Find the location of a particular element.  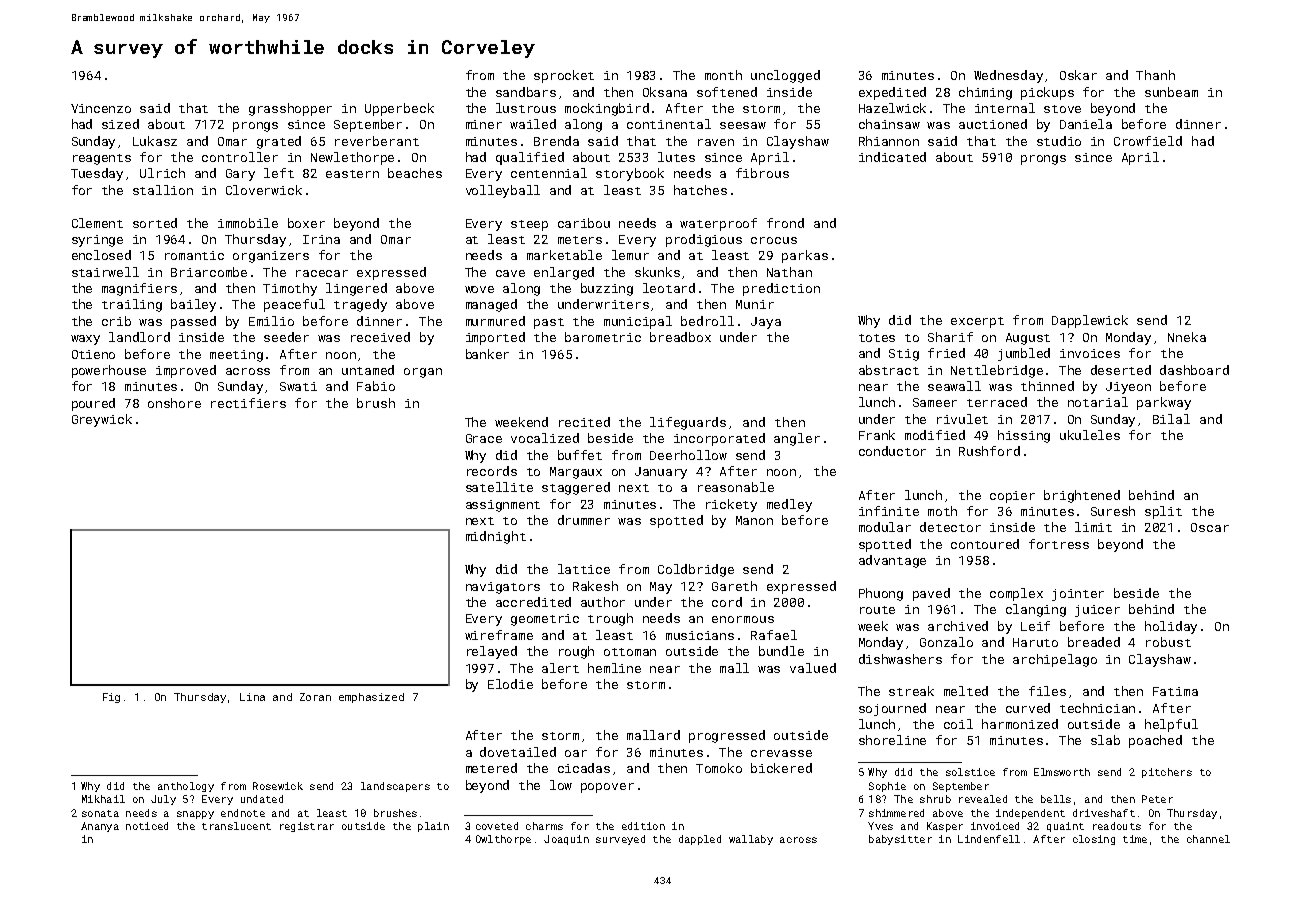

angler is located at coordinates (797, 439).
